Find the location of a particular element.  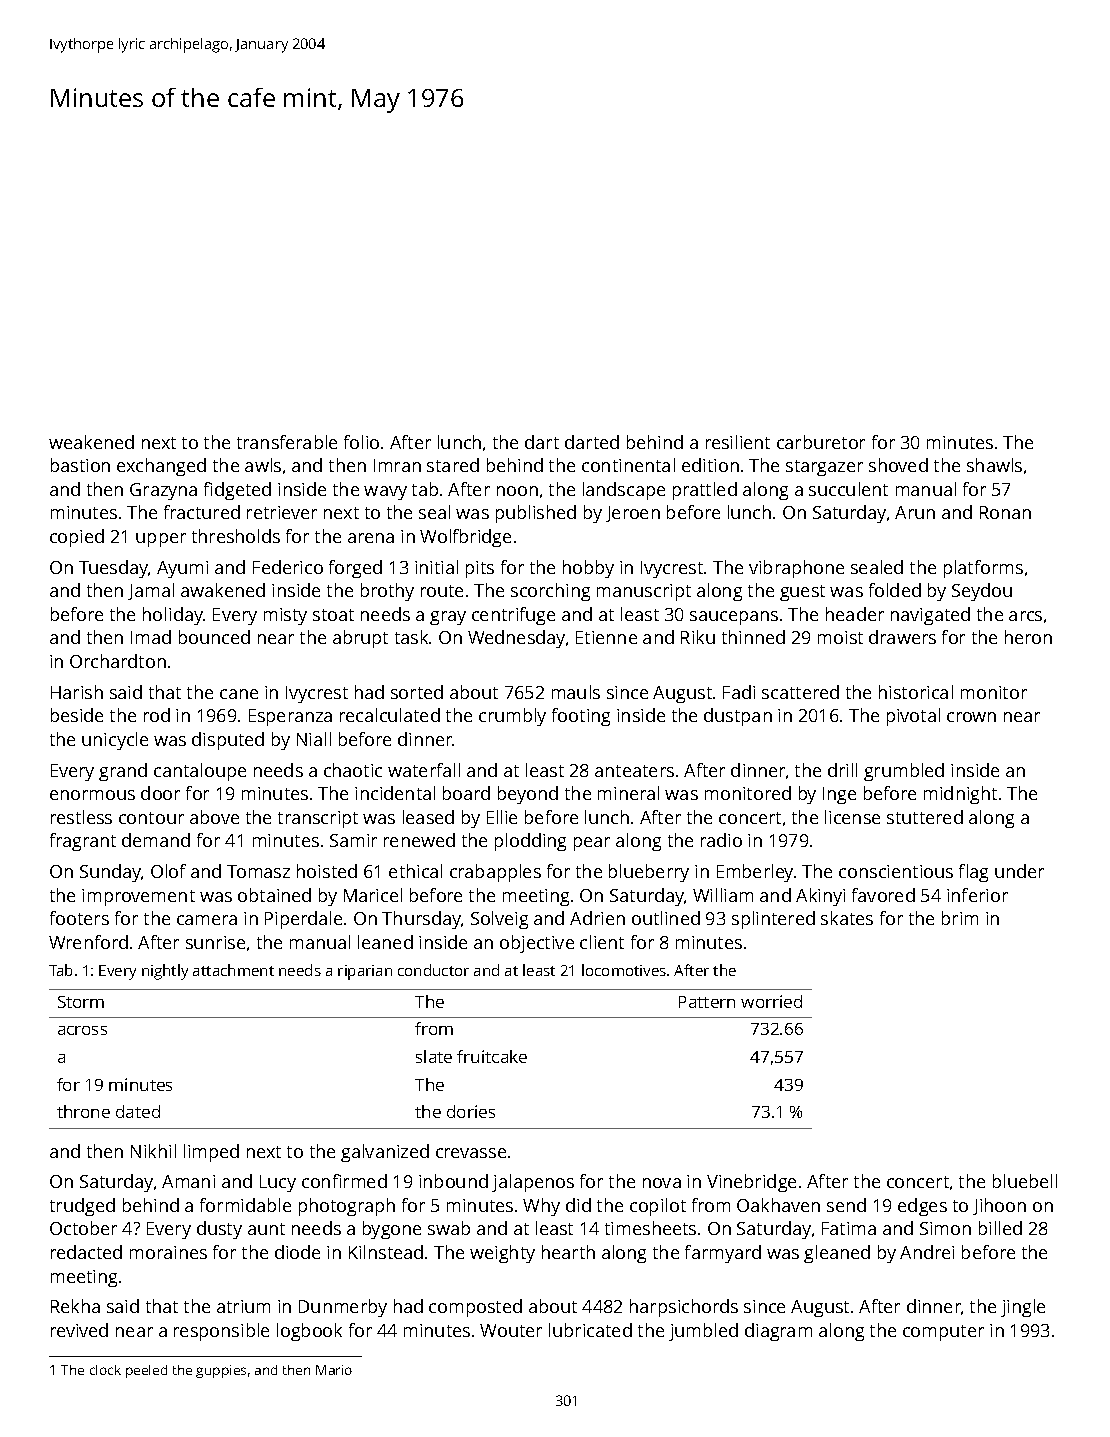

guppies is located at coordinates (221, 1371).
